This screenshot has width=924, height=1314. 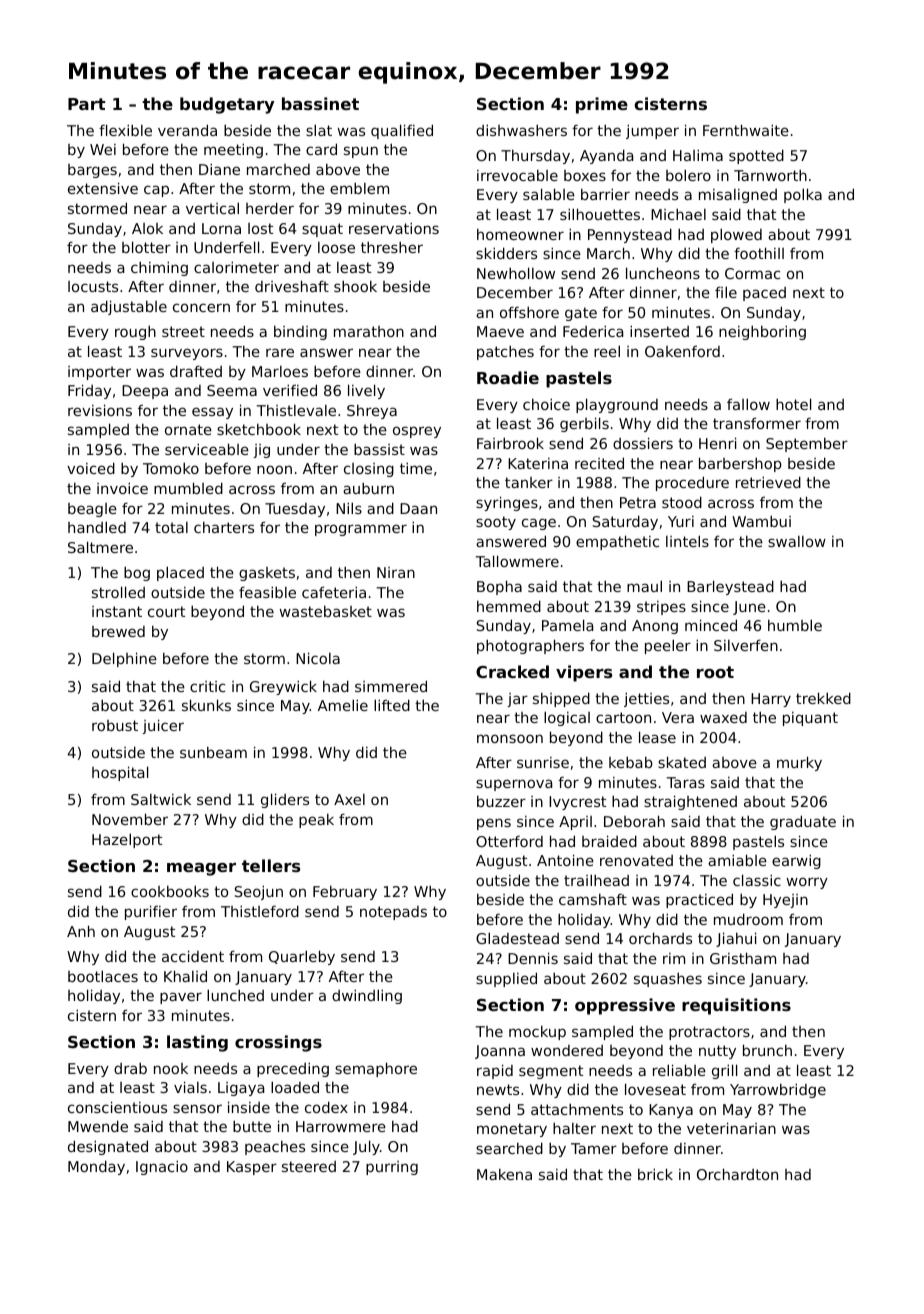 What do you see at coordinates (652, 131) in the screenshot?
I see `jumper` at bounding box center [652, 131].
